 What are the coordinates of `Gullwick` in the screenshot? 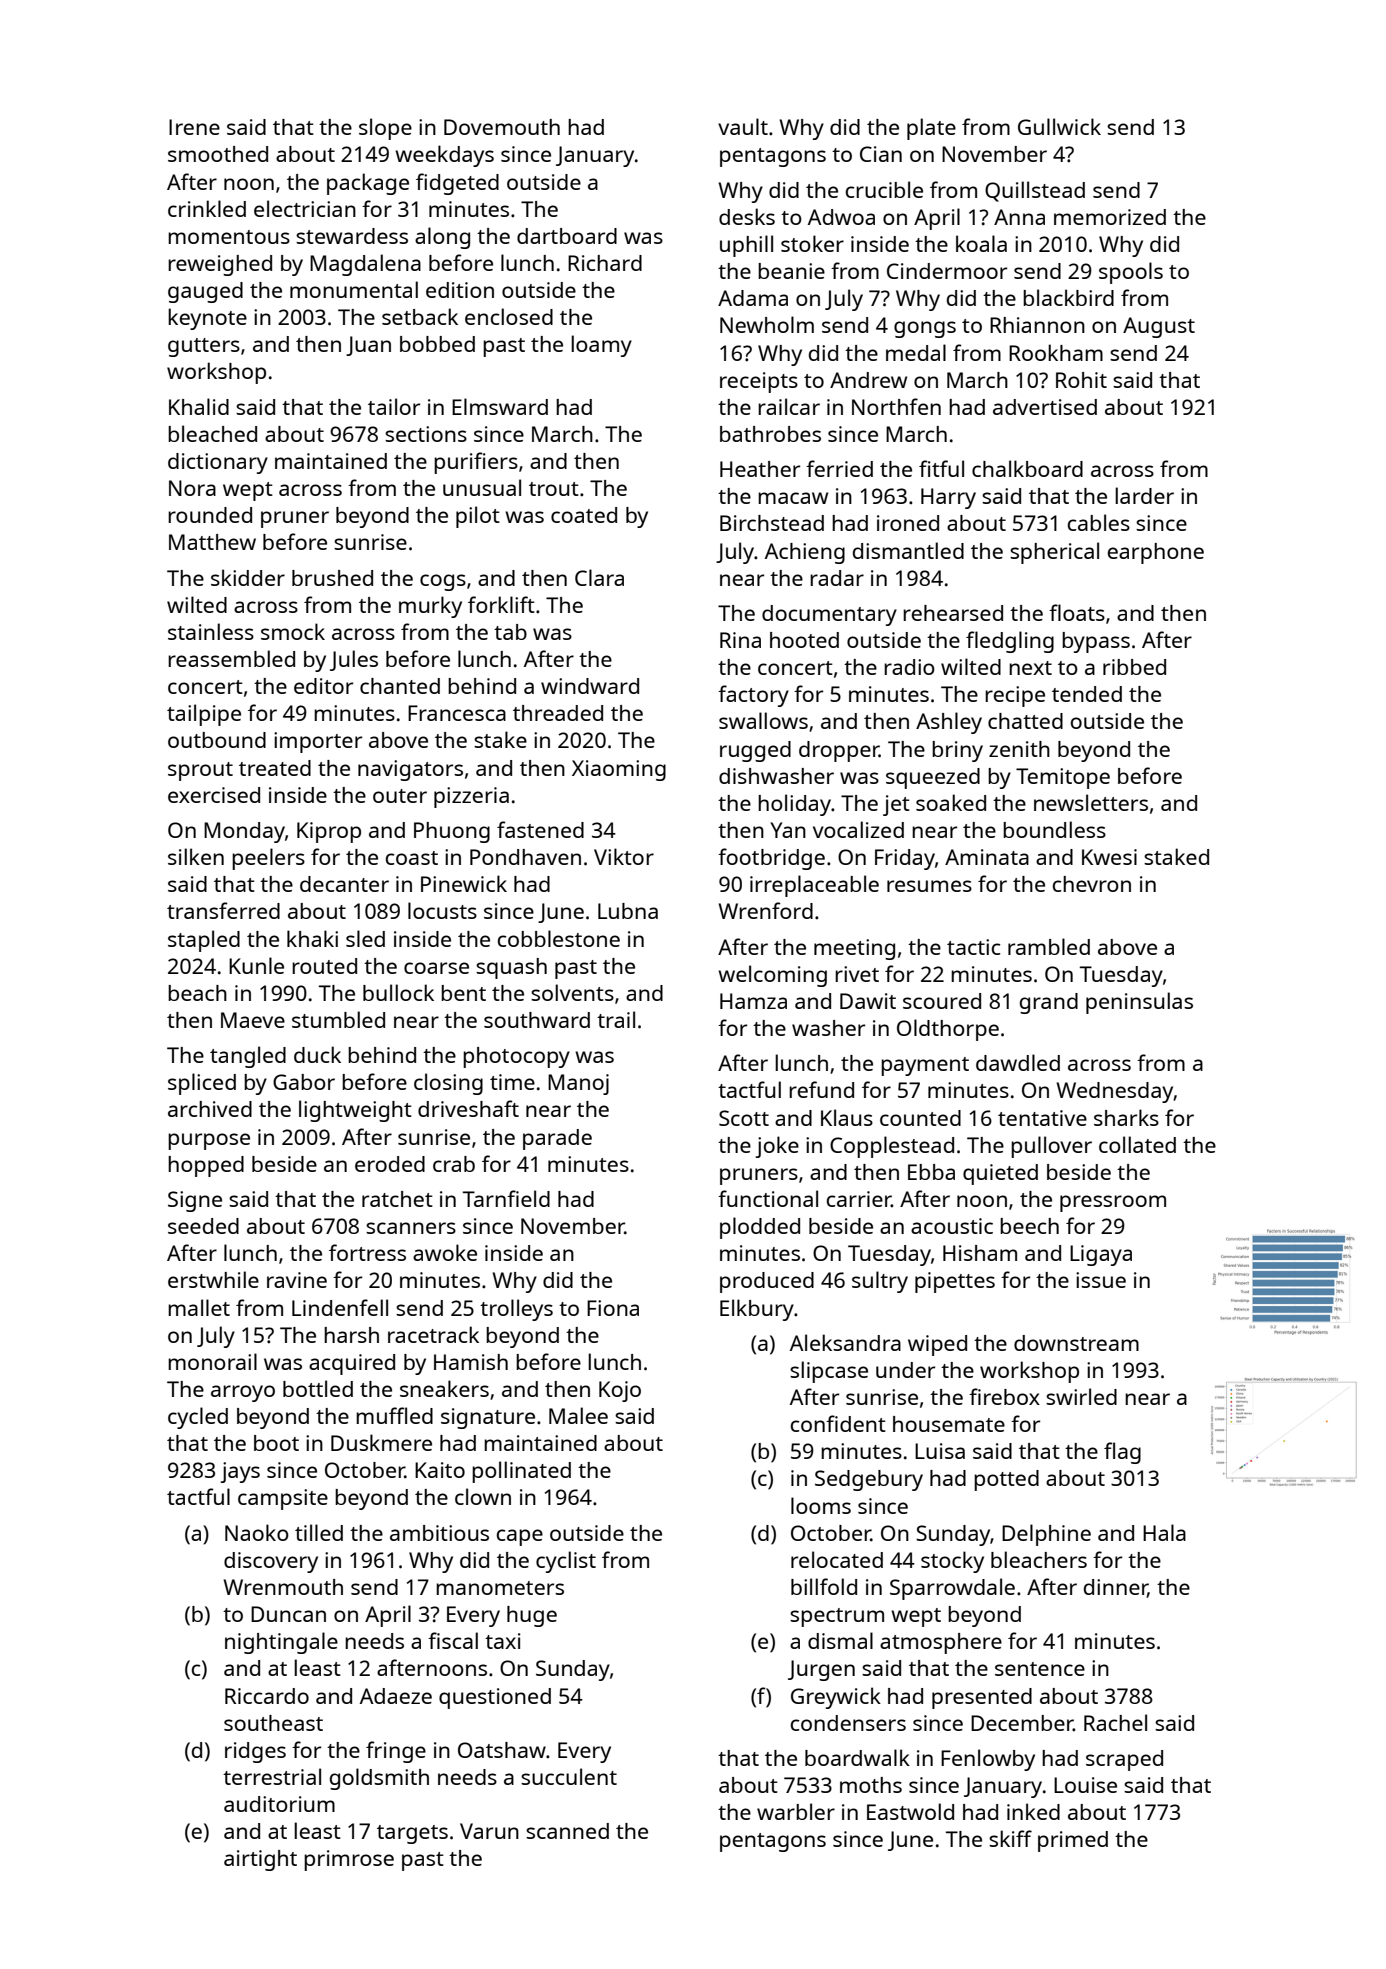 It's located at (1059, 126).
